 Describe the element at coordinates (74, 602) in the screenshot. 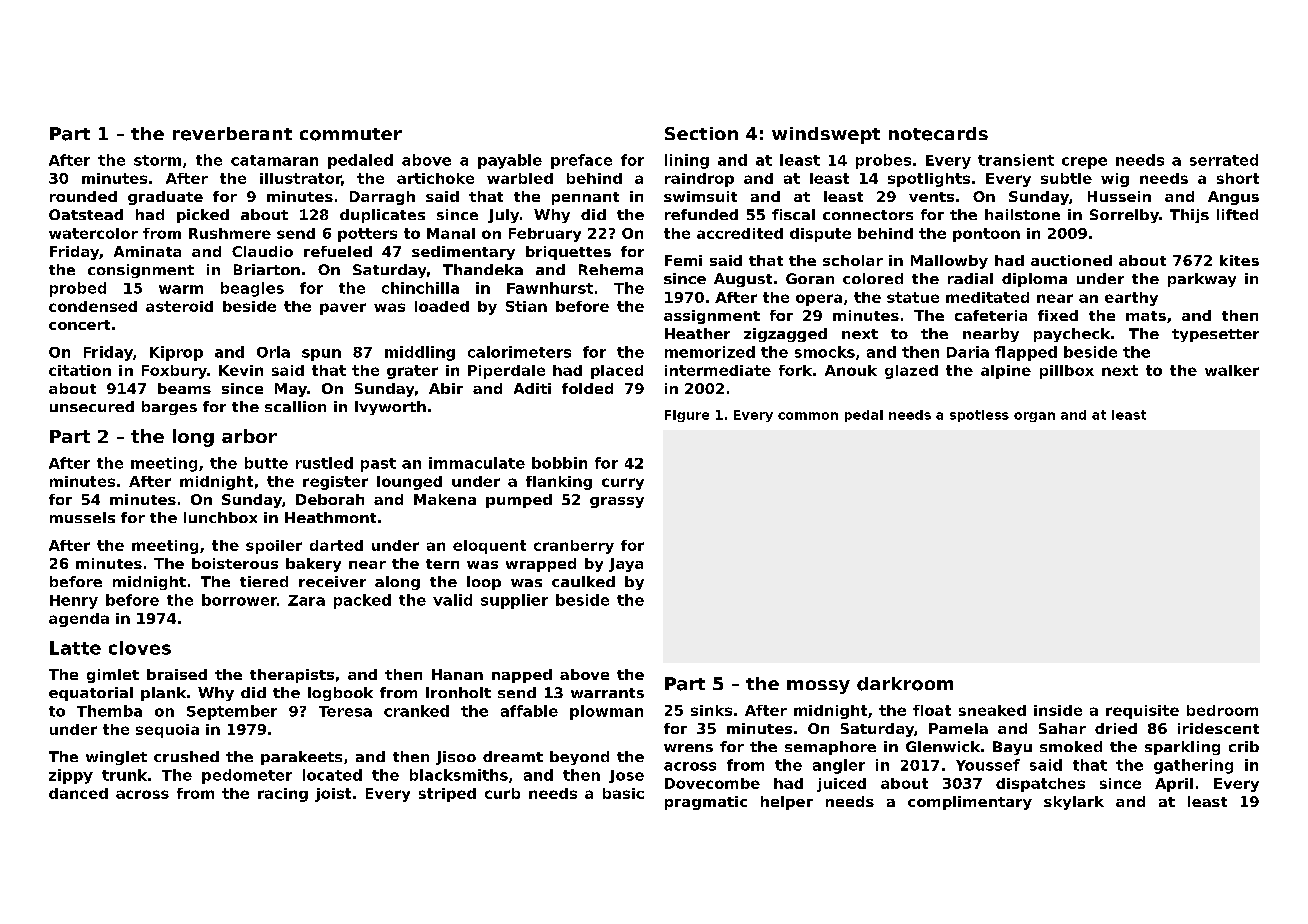

I see `Henry` at that location.
